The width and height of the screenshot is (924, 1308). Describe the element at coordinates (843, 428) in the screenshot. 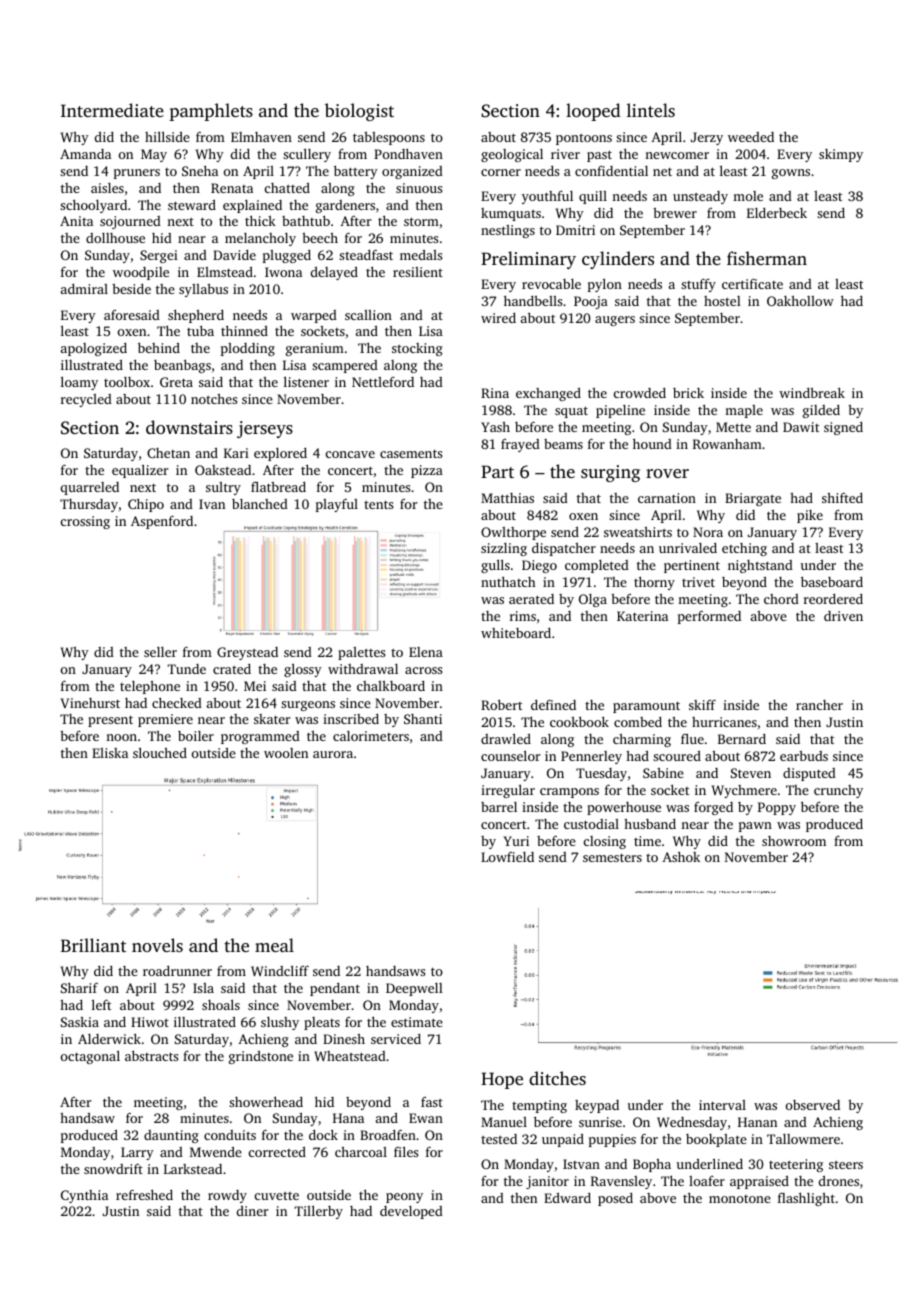

I see `signed` at that location.
